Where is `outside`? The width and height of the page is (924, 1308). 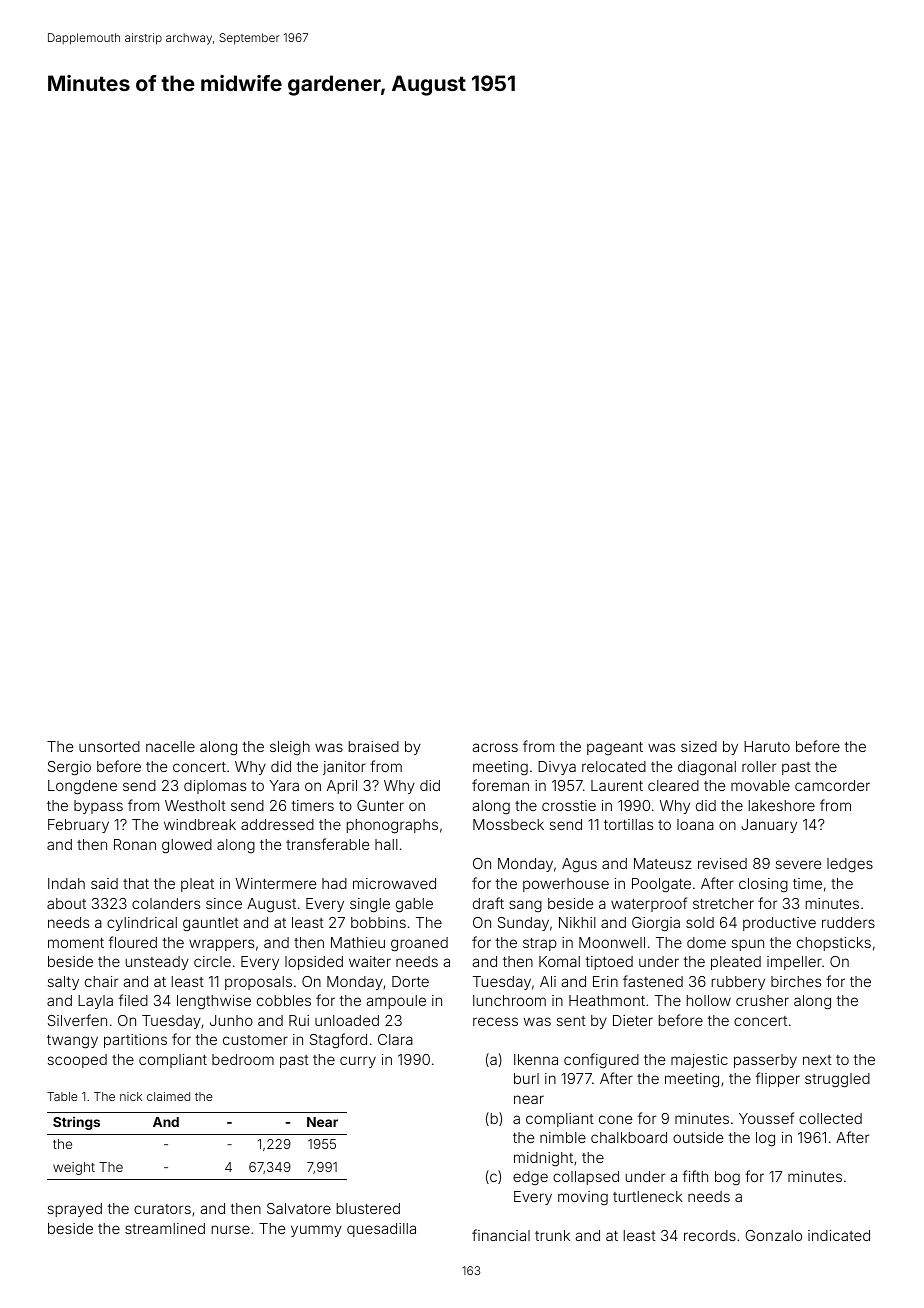 outside is located at coordinates (698, 1137).
